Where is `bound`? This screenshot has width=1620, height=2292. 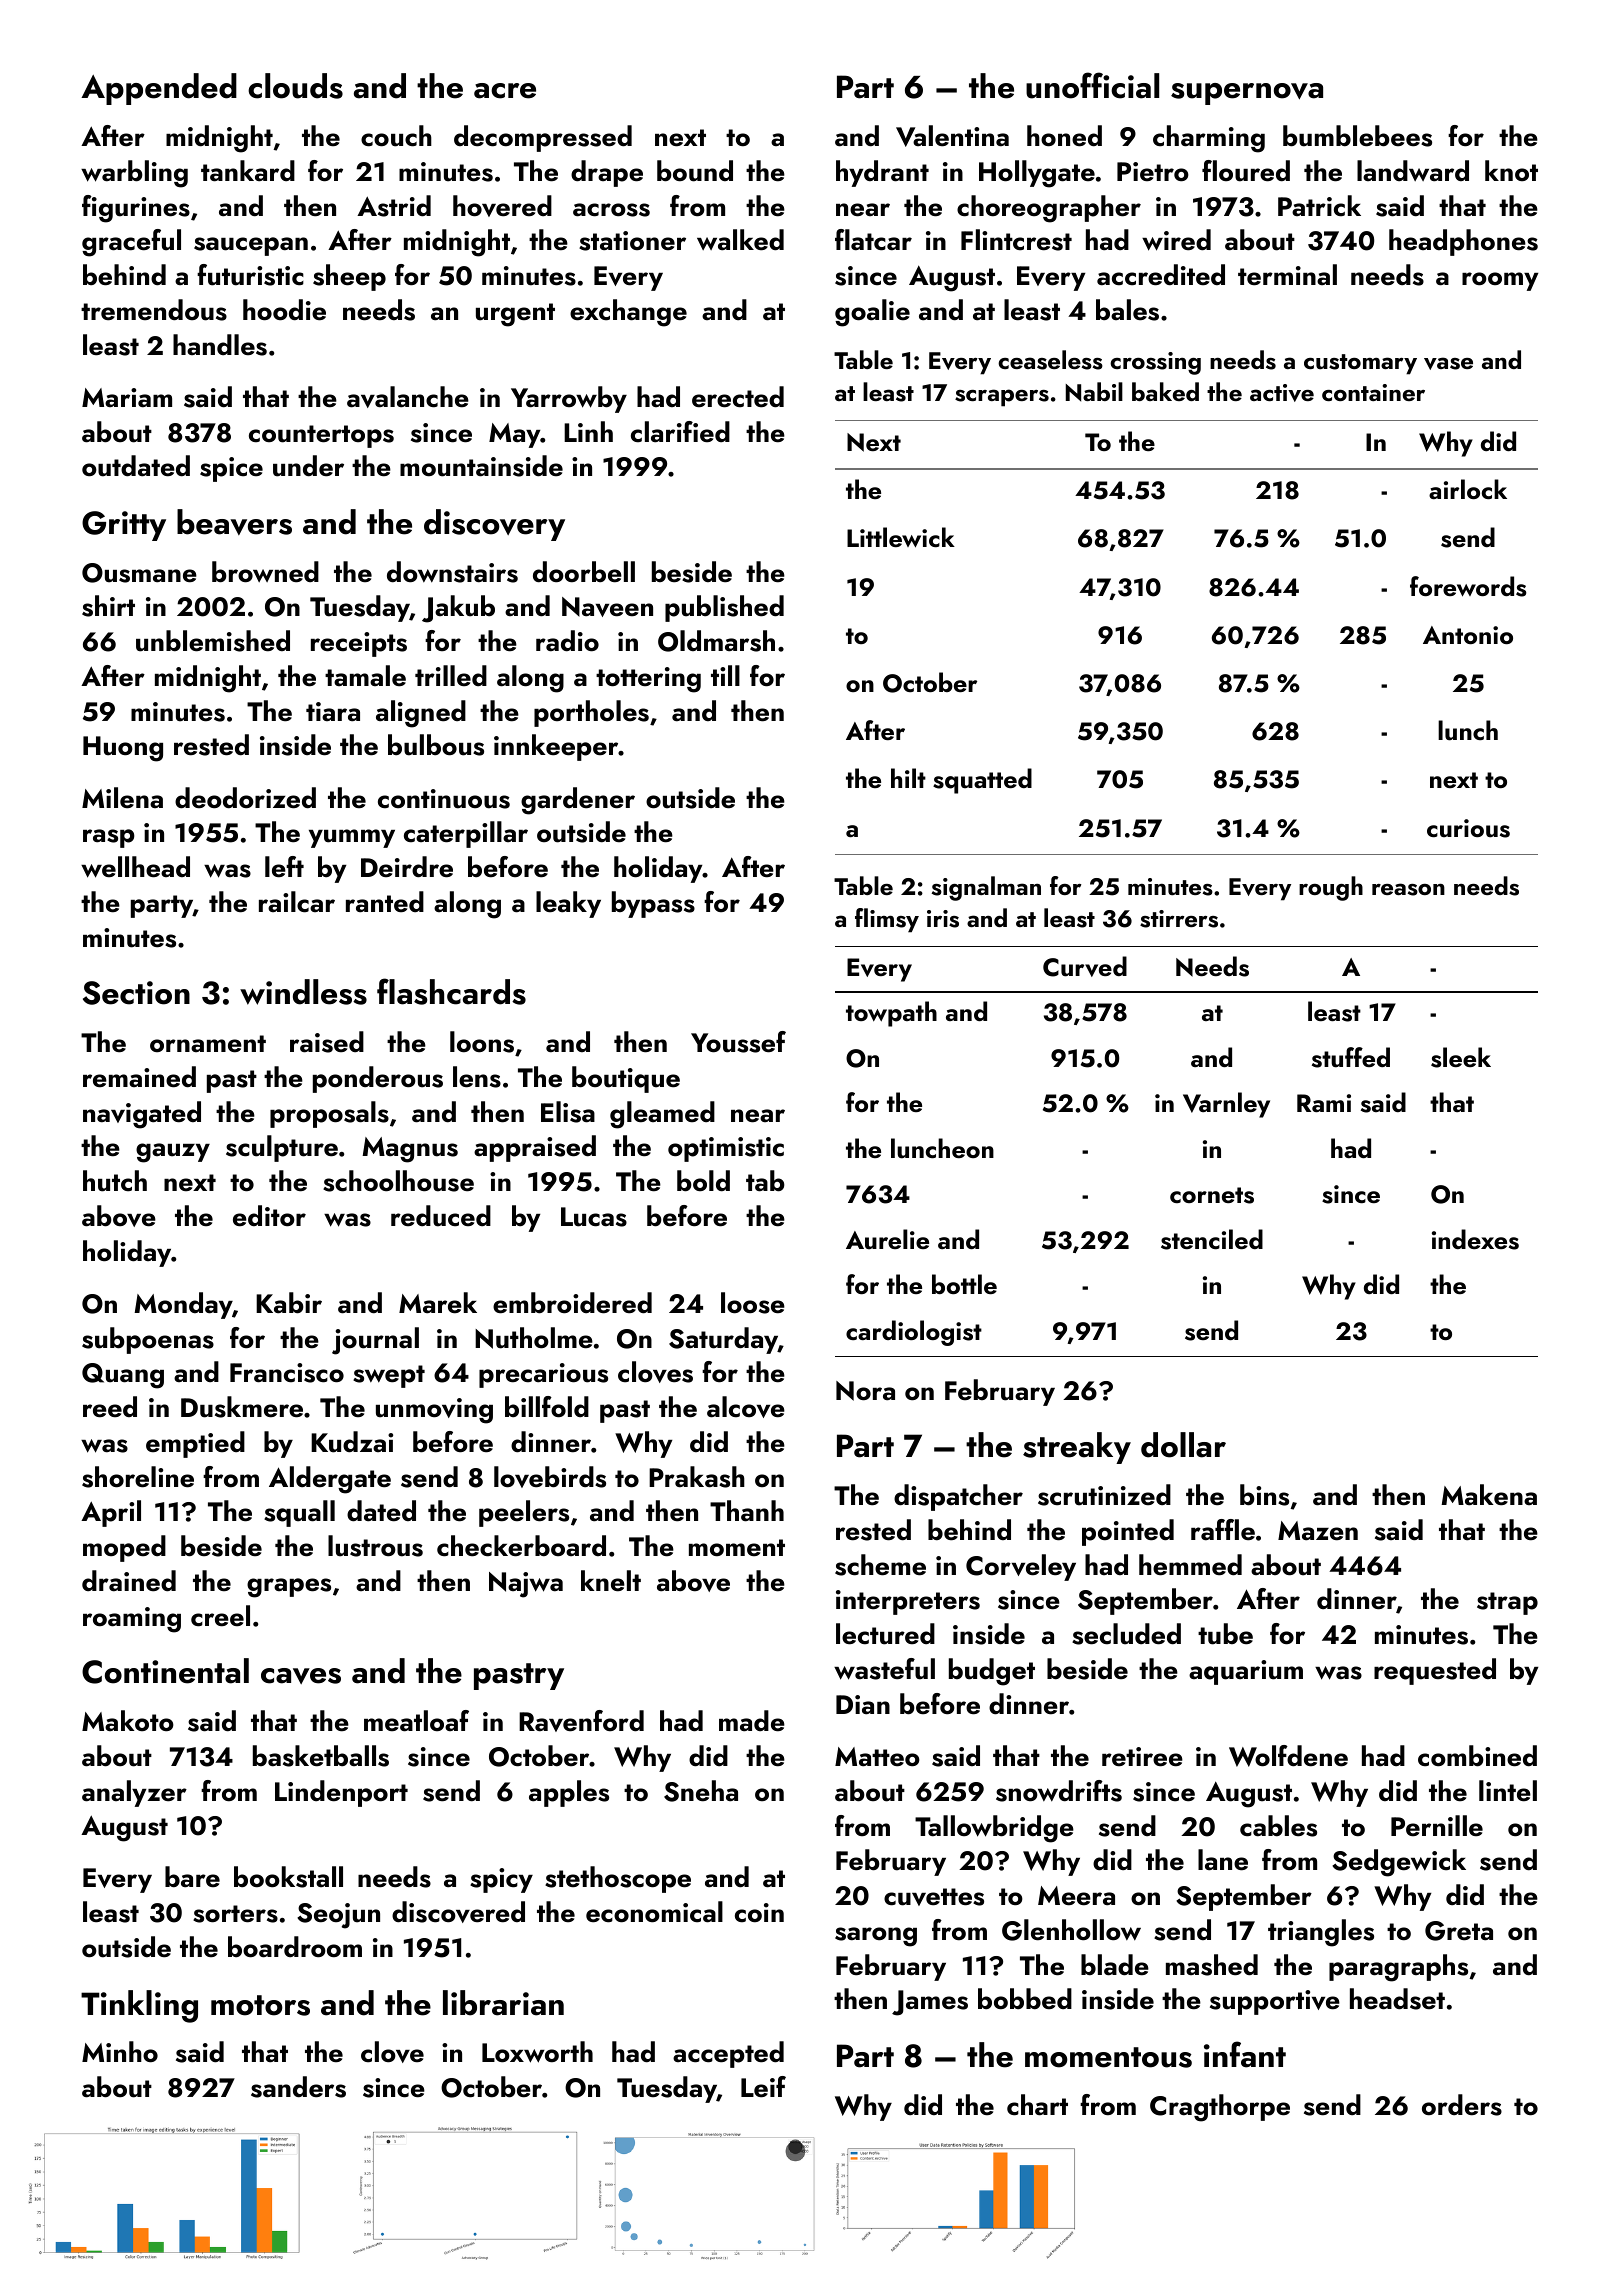
bound is located at coordinates (695, 171).
